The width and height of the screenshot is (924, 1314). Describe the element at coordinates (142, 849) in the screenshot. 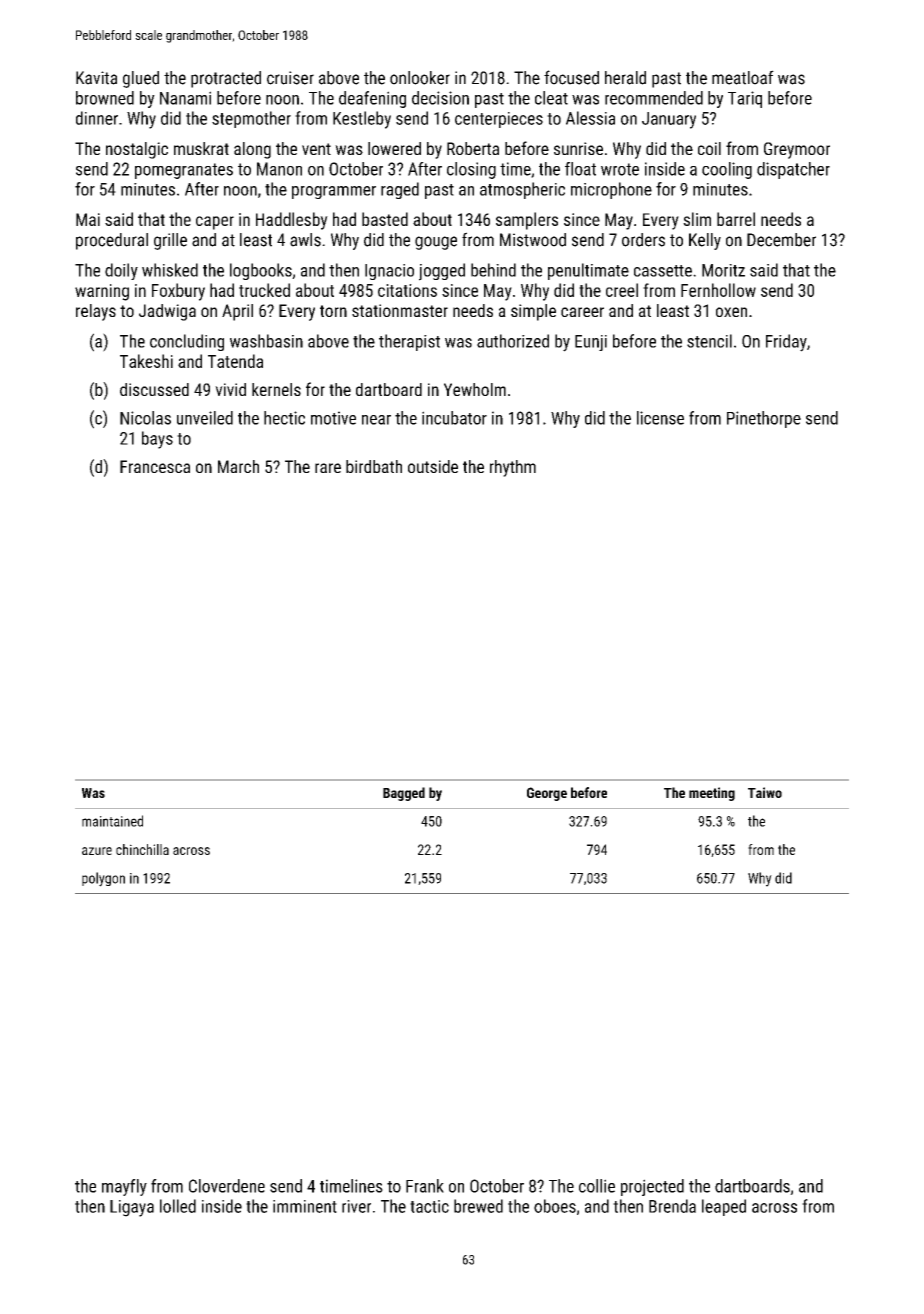

I see `chinchilla` at that location.
